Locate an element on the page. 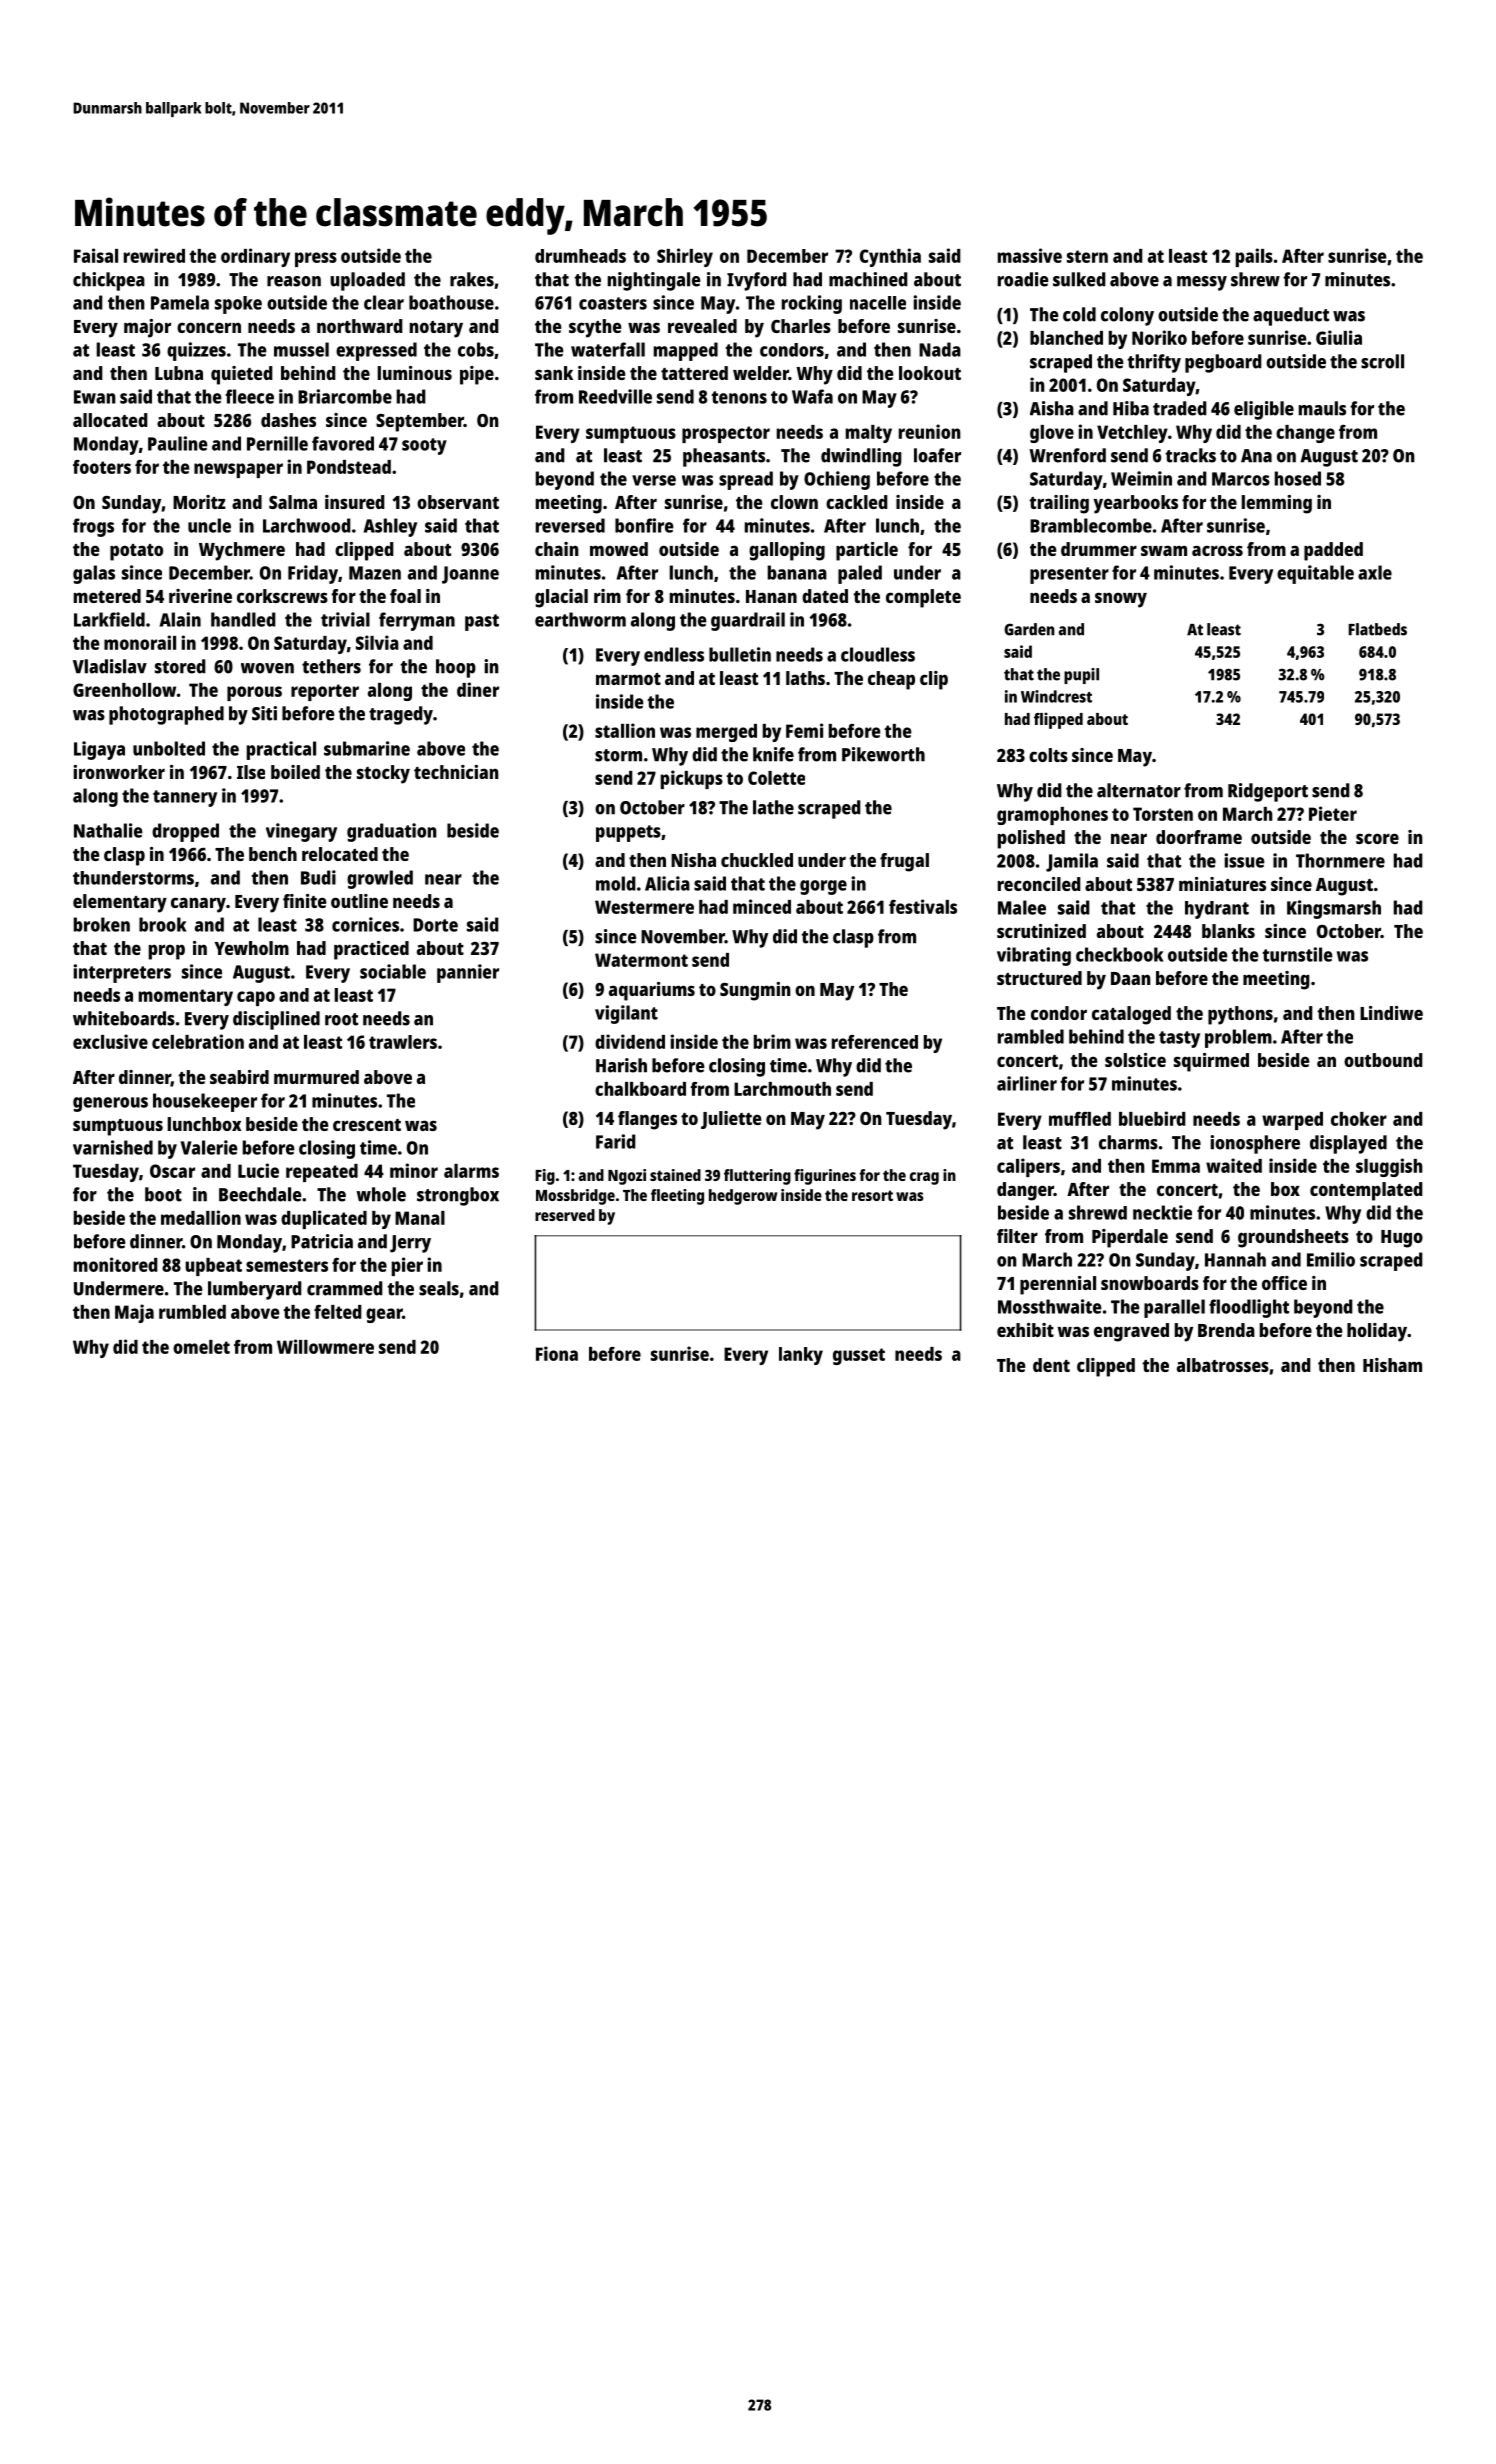  Mossbridge is located at coordinates (575, 1197).
